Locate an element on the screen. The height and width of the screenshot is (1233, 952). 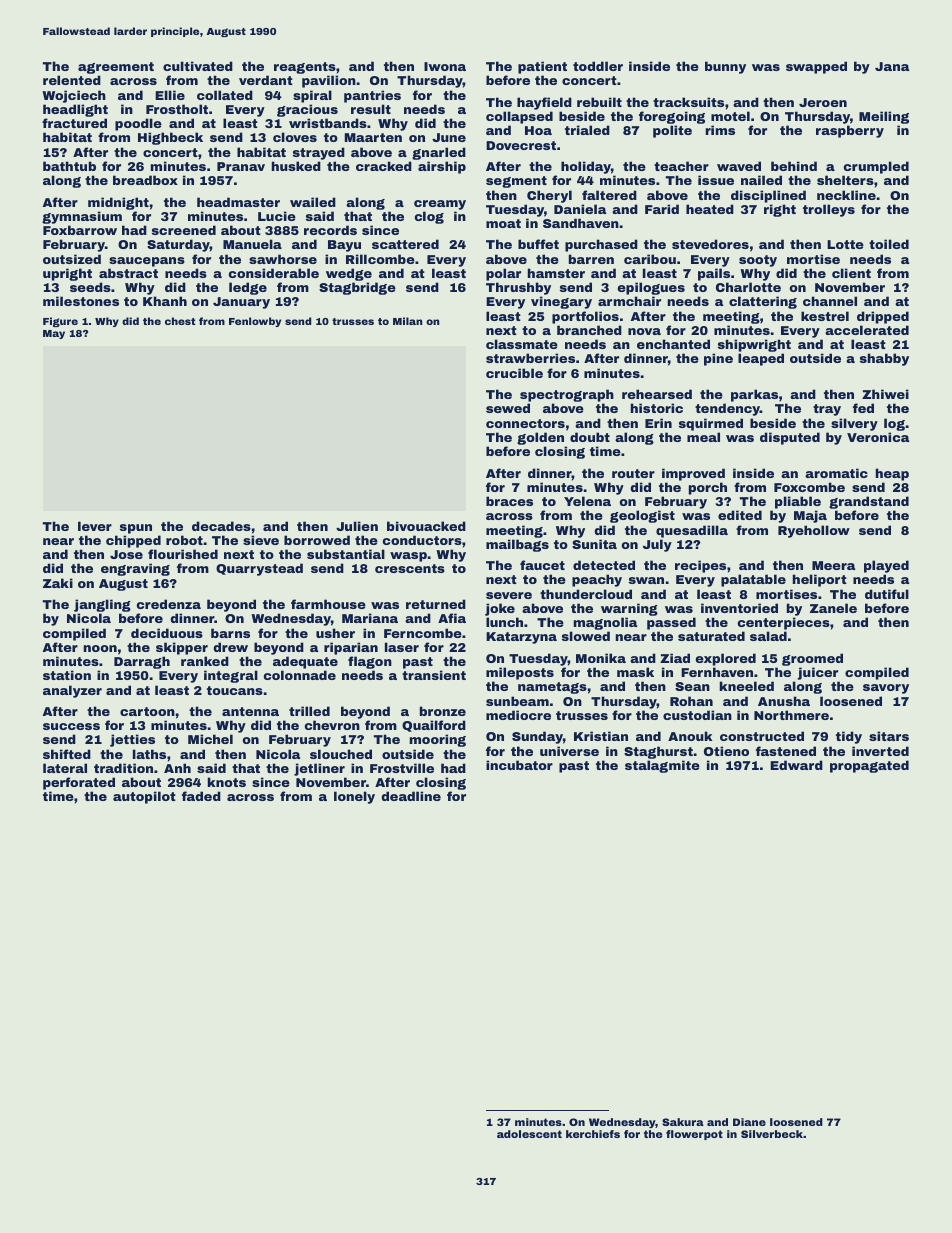
shabby is located at coordinates (884, 359).
